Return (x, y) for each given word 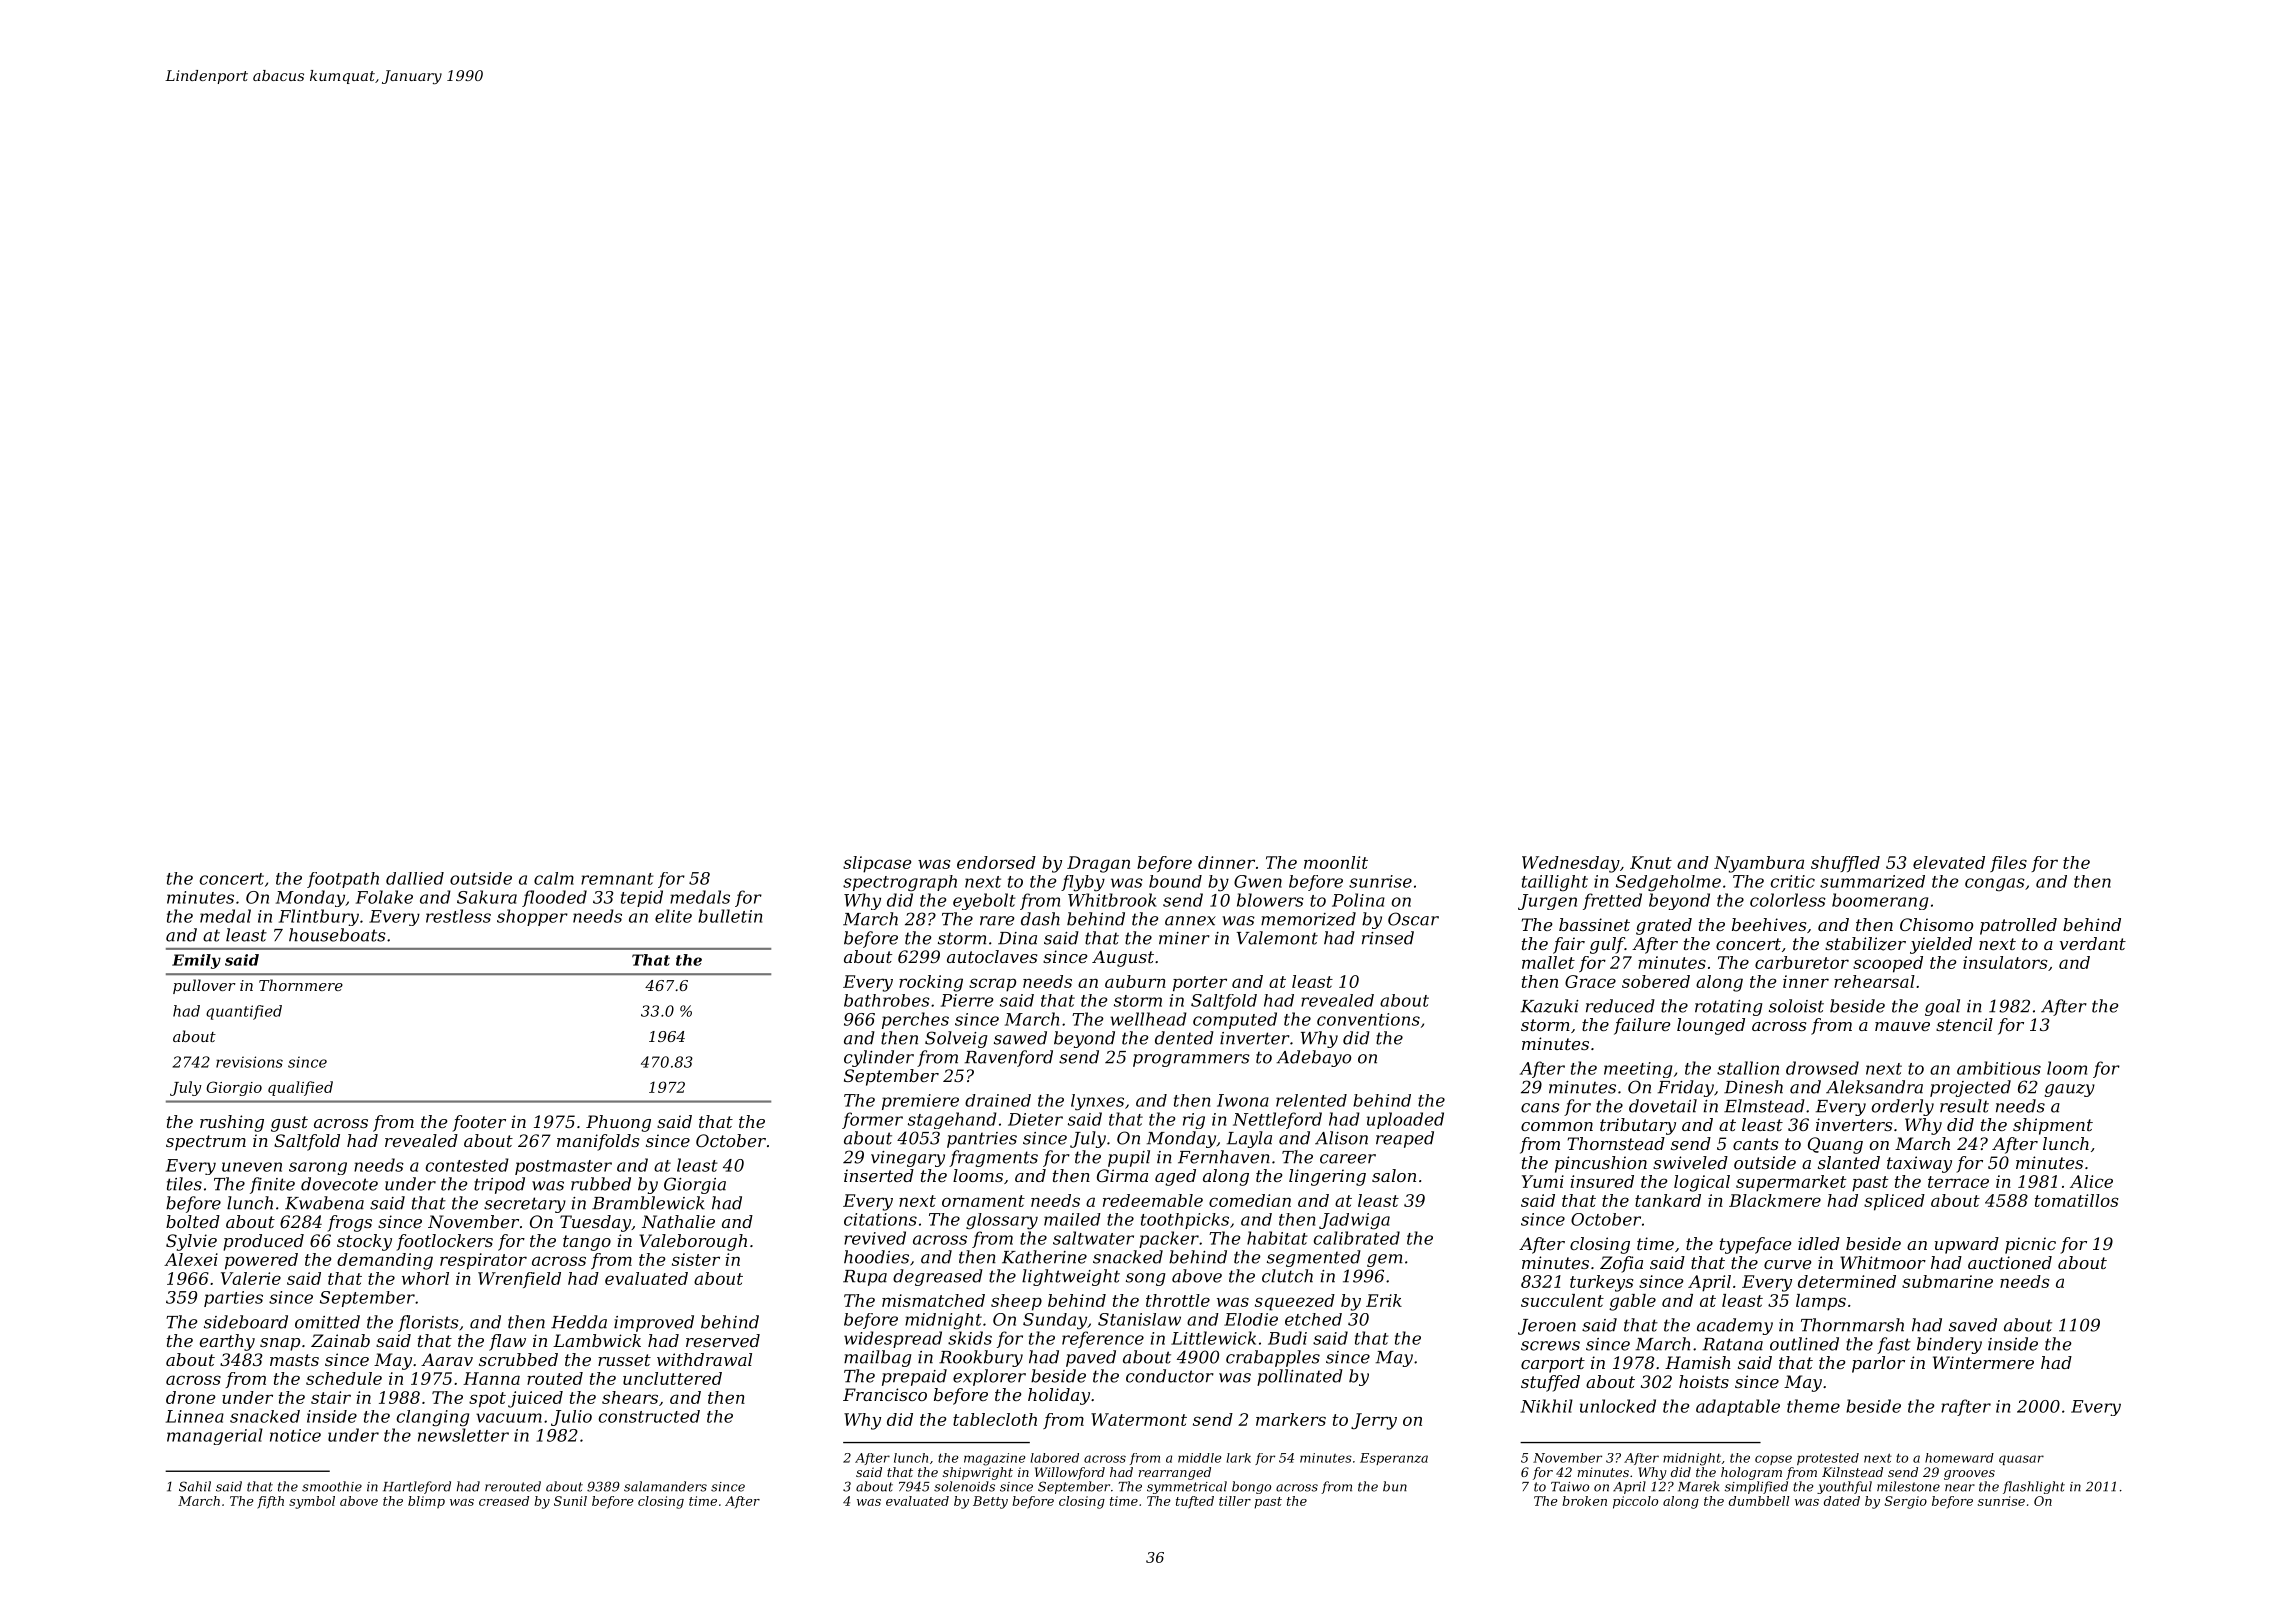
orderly (1903, 1107)
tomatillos (2076, 1200)
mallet (1548, 962)
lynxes (1097, 1102)
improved (654, 1323)
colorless (1788, 900)
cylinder (879, 1058)
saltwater (1093, 1238)
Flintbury (319, 917)
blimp (426, 1502)
